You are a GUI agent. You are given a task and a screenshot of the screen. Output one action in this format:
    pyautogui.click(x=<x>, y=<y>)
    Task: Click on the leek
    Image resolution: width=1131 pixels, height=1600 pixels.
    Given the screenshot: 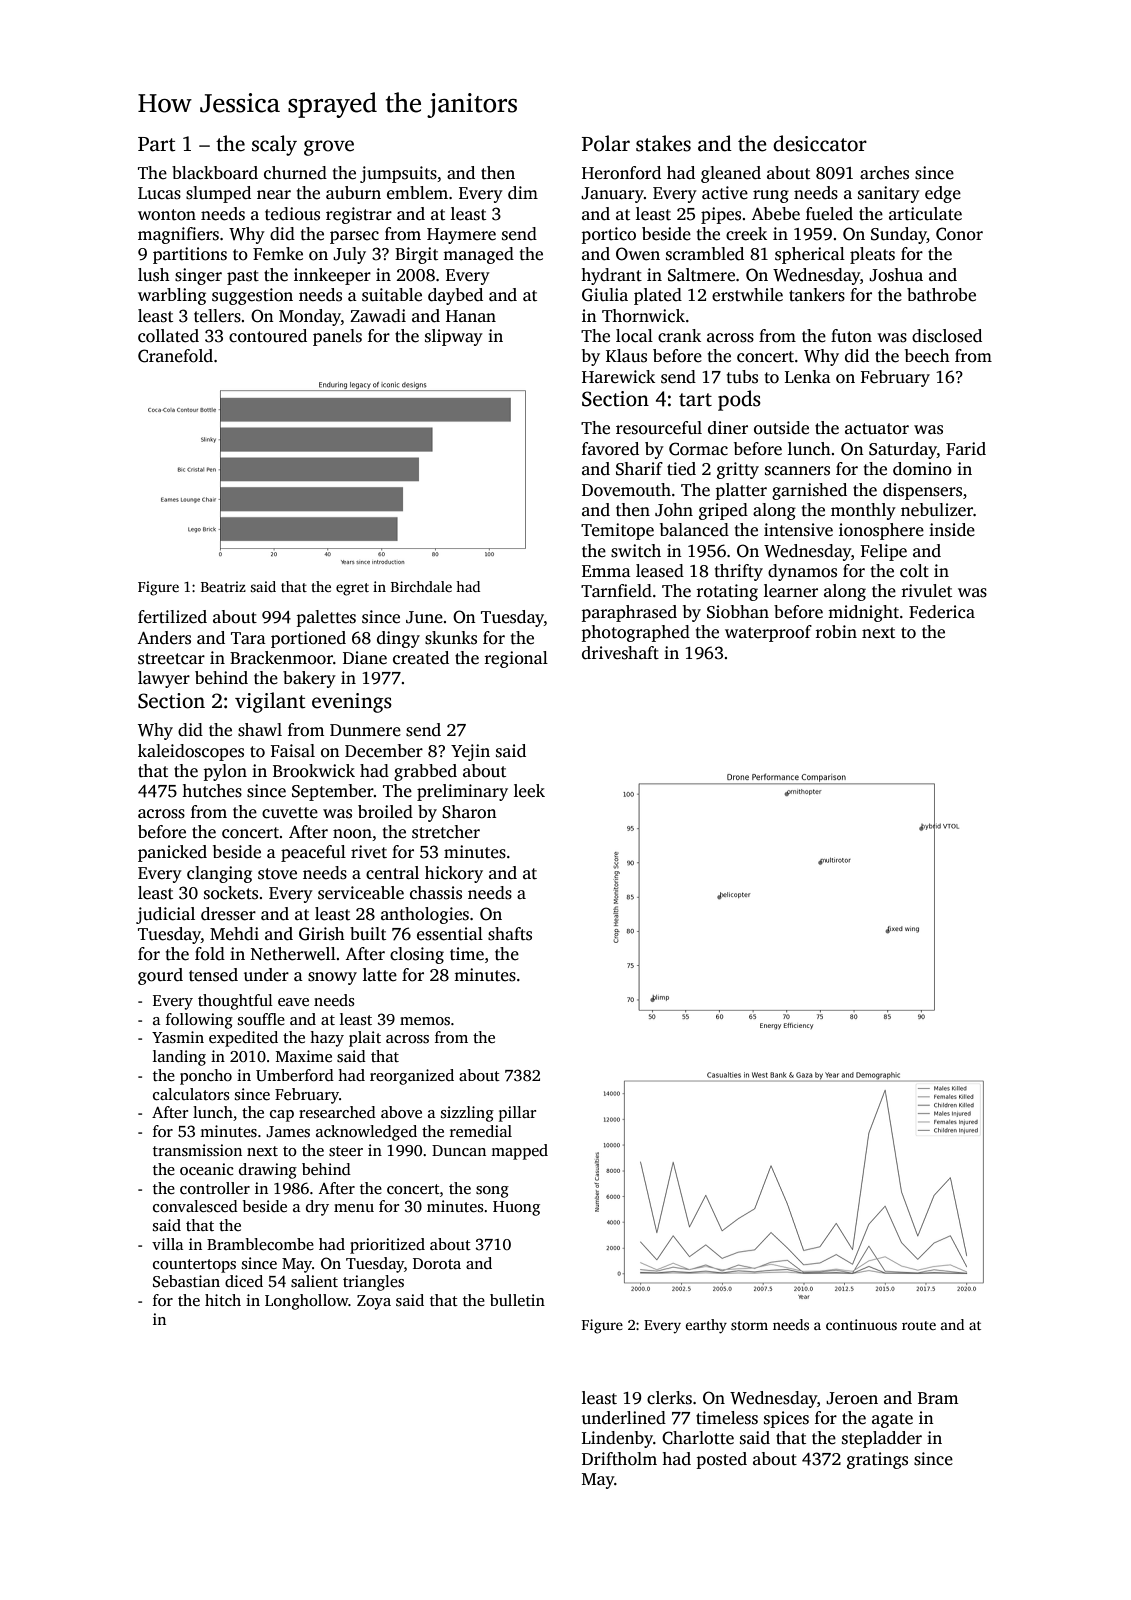 What is the action you would take?
    pyautogui.click(x=529, y=791)
